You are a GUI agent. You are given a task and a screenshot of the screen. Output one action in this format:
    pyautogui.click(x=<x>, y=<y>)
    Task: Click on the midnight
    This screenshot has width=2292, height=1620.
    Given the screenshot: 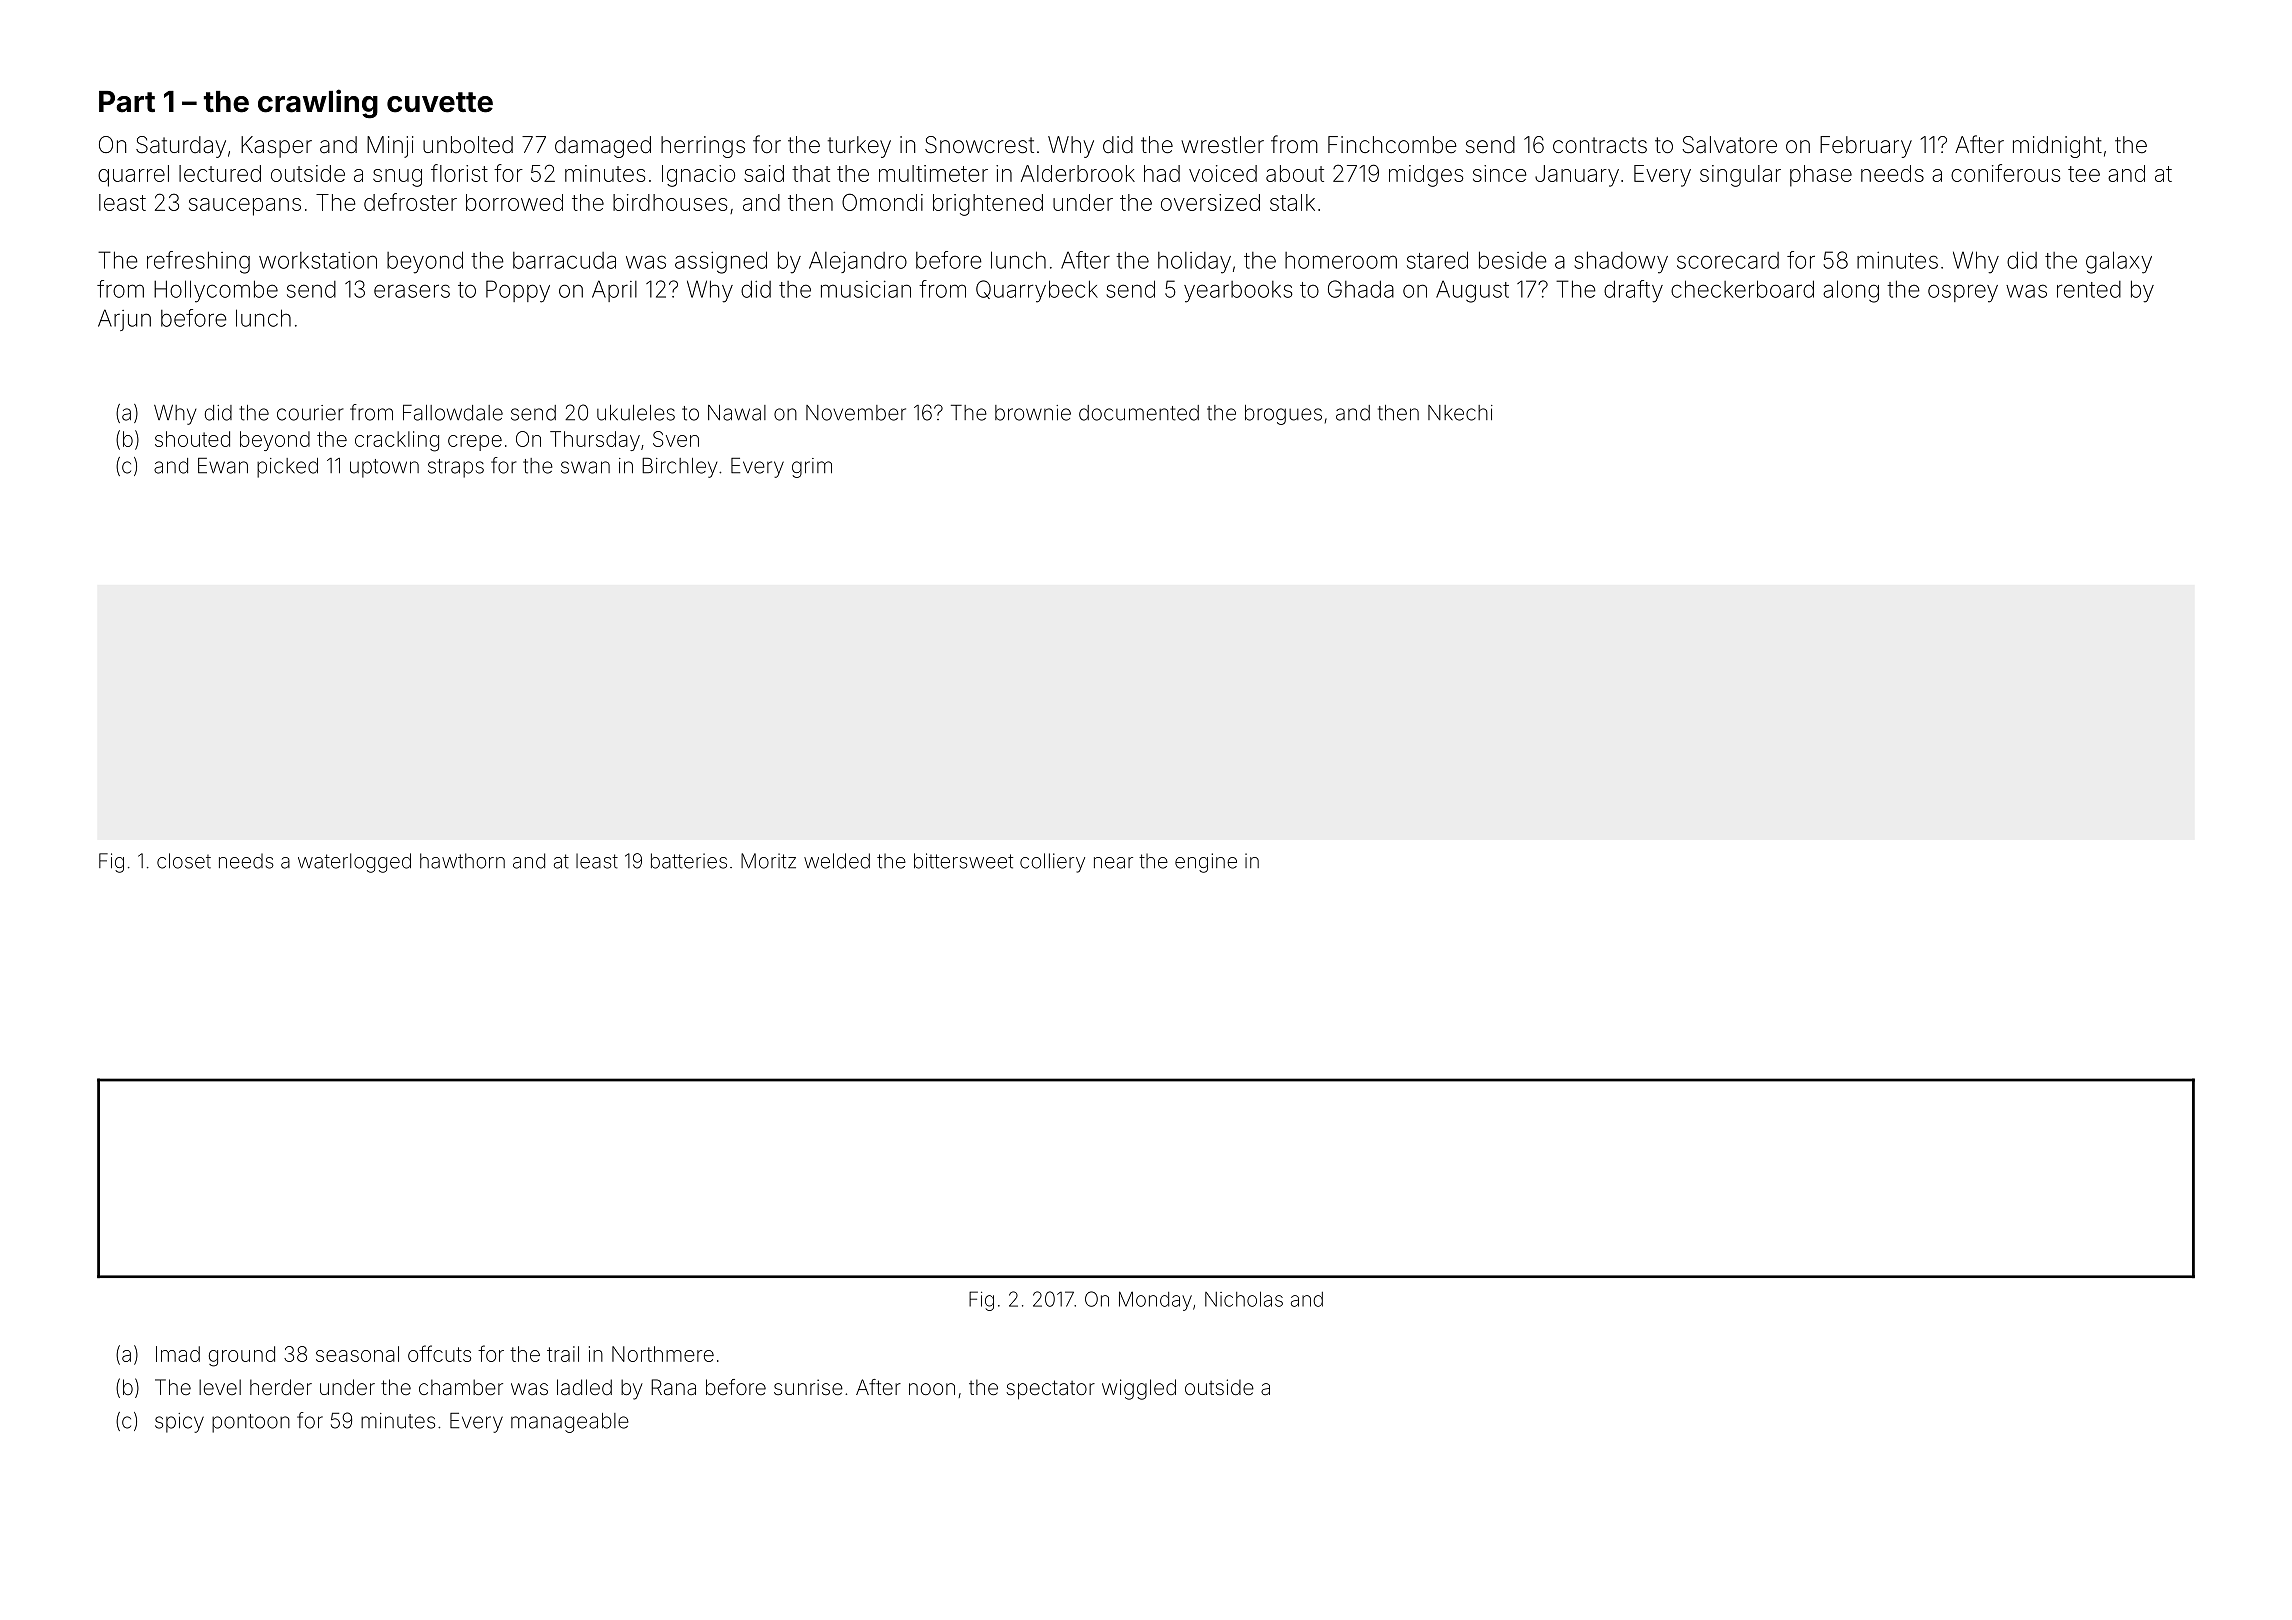 What is the action you would take?
    pyautogui.click(x=2057, y=147)
